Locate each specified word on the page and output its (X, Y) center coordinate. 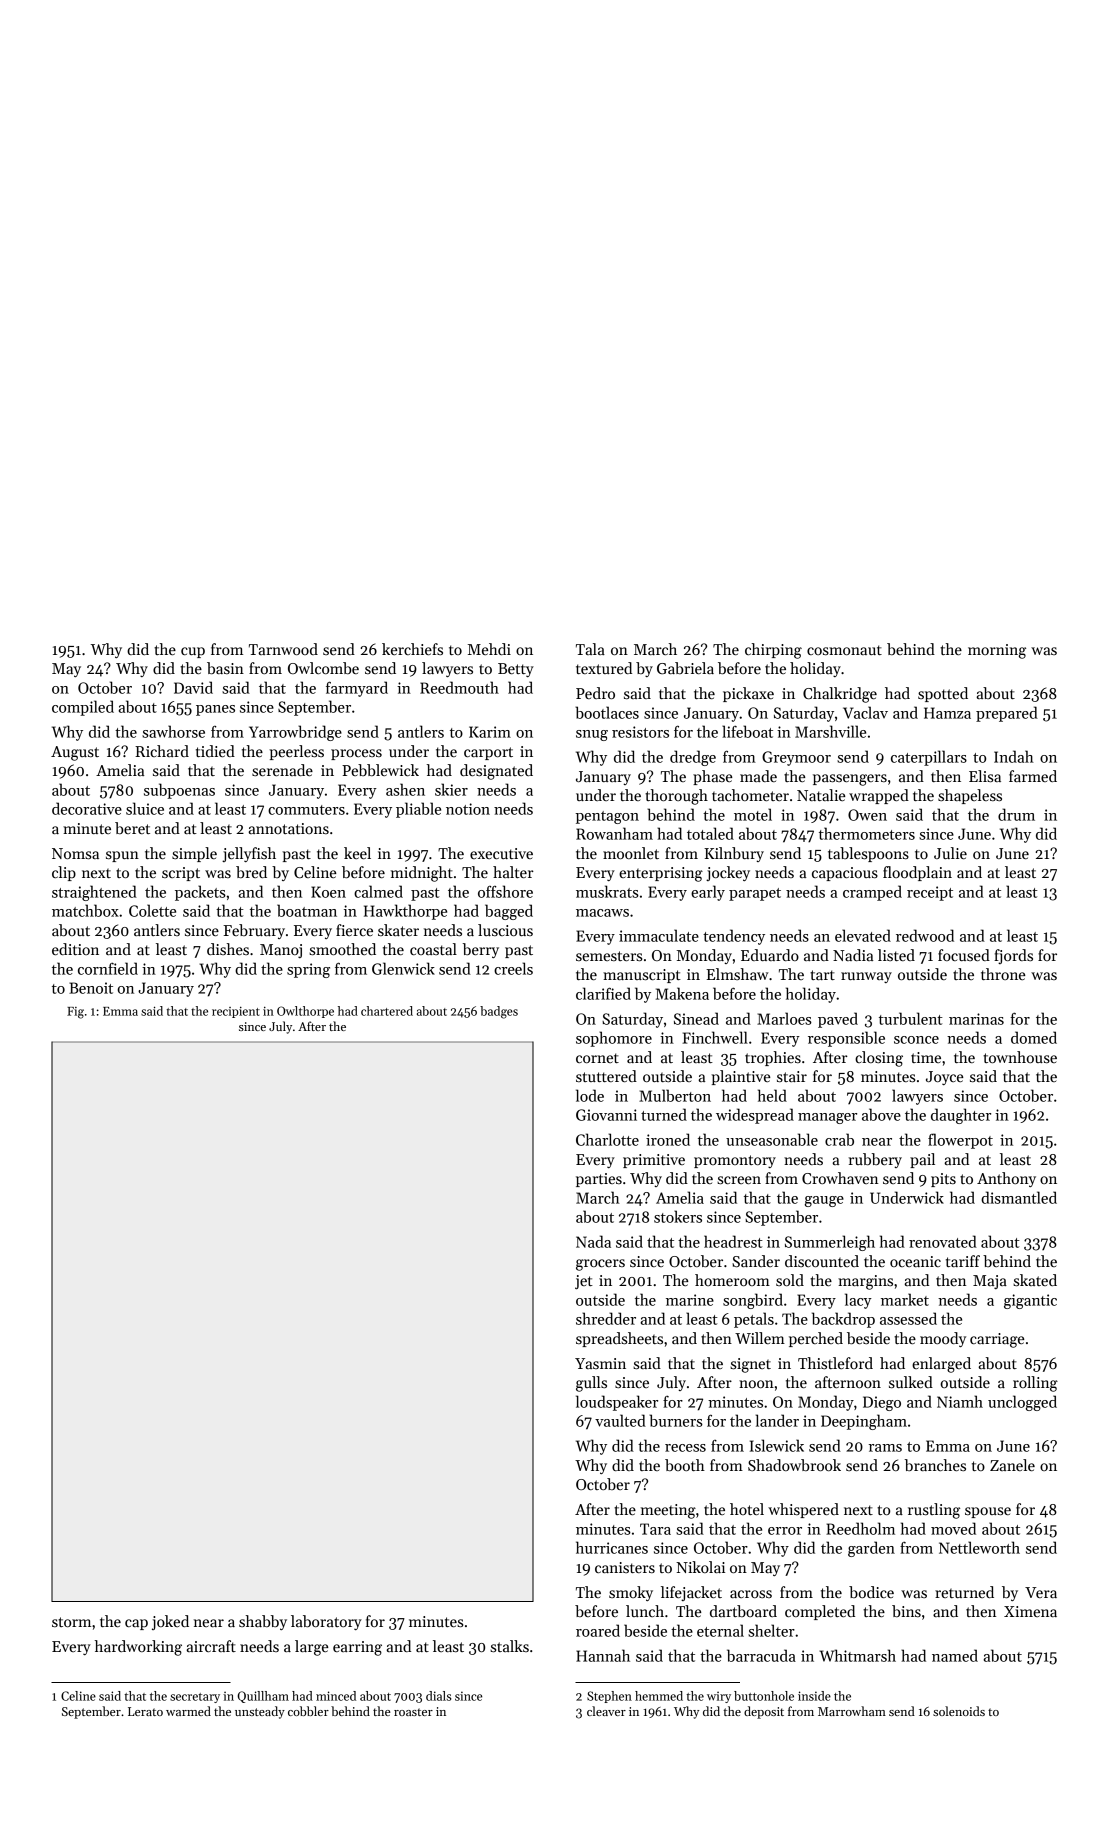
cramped (872, 893)
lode (590, 1095)
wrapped (879, 796)
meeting (668, 1511)
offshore (505, 891)
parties (599, 1180)
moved (953, 1528)
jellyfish (249, 854)
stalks (509, 1646)
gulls (591, 1384)
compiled (83, 708)
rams (885, 1448)
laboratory (326, 1622)
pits (943, 1180)
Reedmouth (459, 687)
